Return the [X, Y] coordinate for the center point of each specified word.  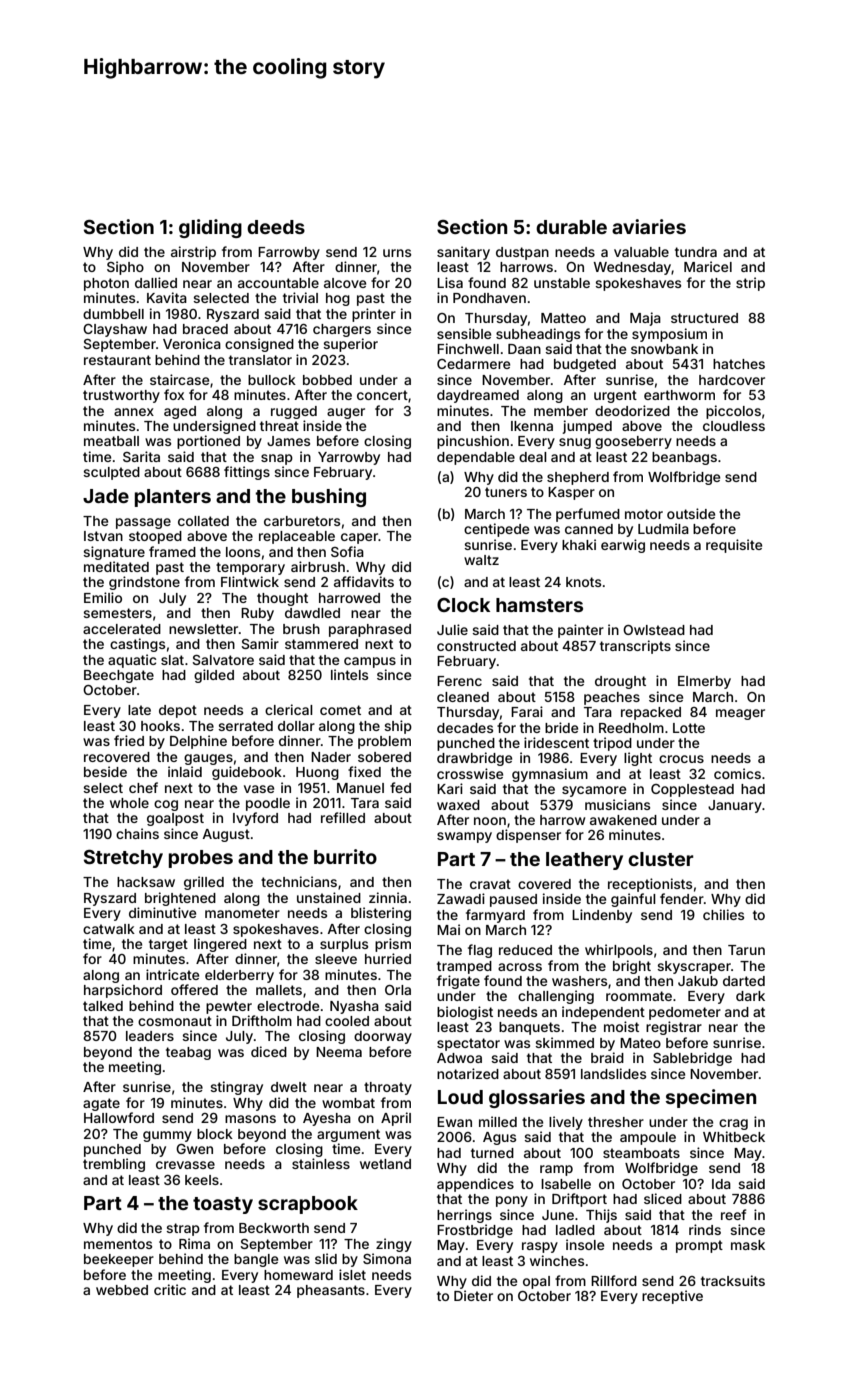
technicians [299, 881]
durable [571, 227]
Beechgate [119, 676]
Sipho [125, 268]
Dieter [473, 1295]
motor [644, 514]
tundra [696, 252]
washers [579, 981]
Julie [452, 629]
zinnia [388, 897]
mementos [118, 1244]
